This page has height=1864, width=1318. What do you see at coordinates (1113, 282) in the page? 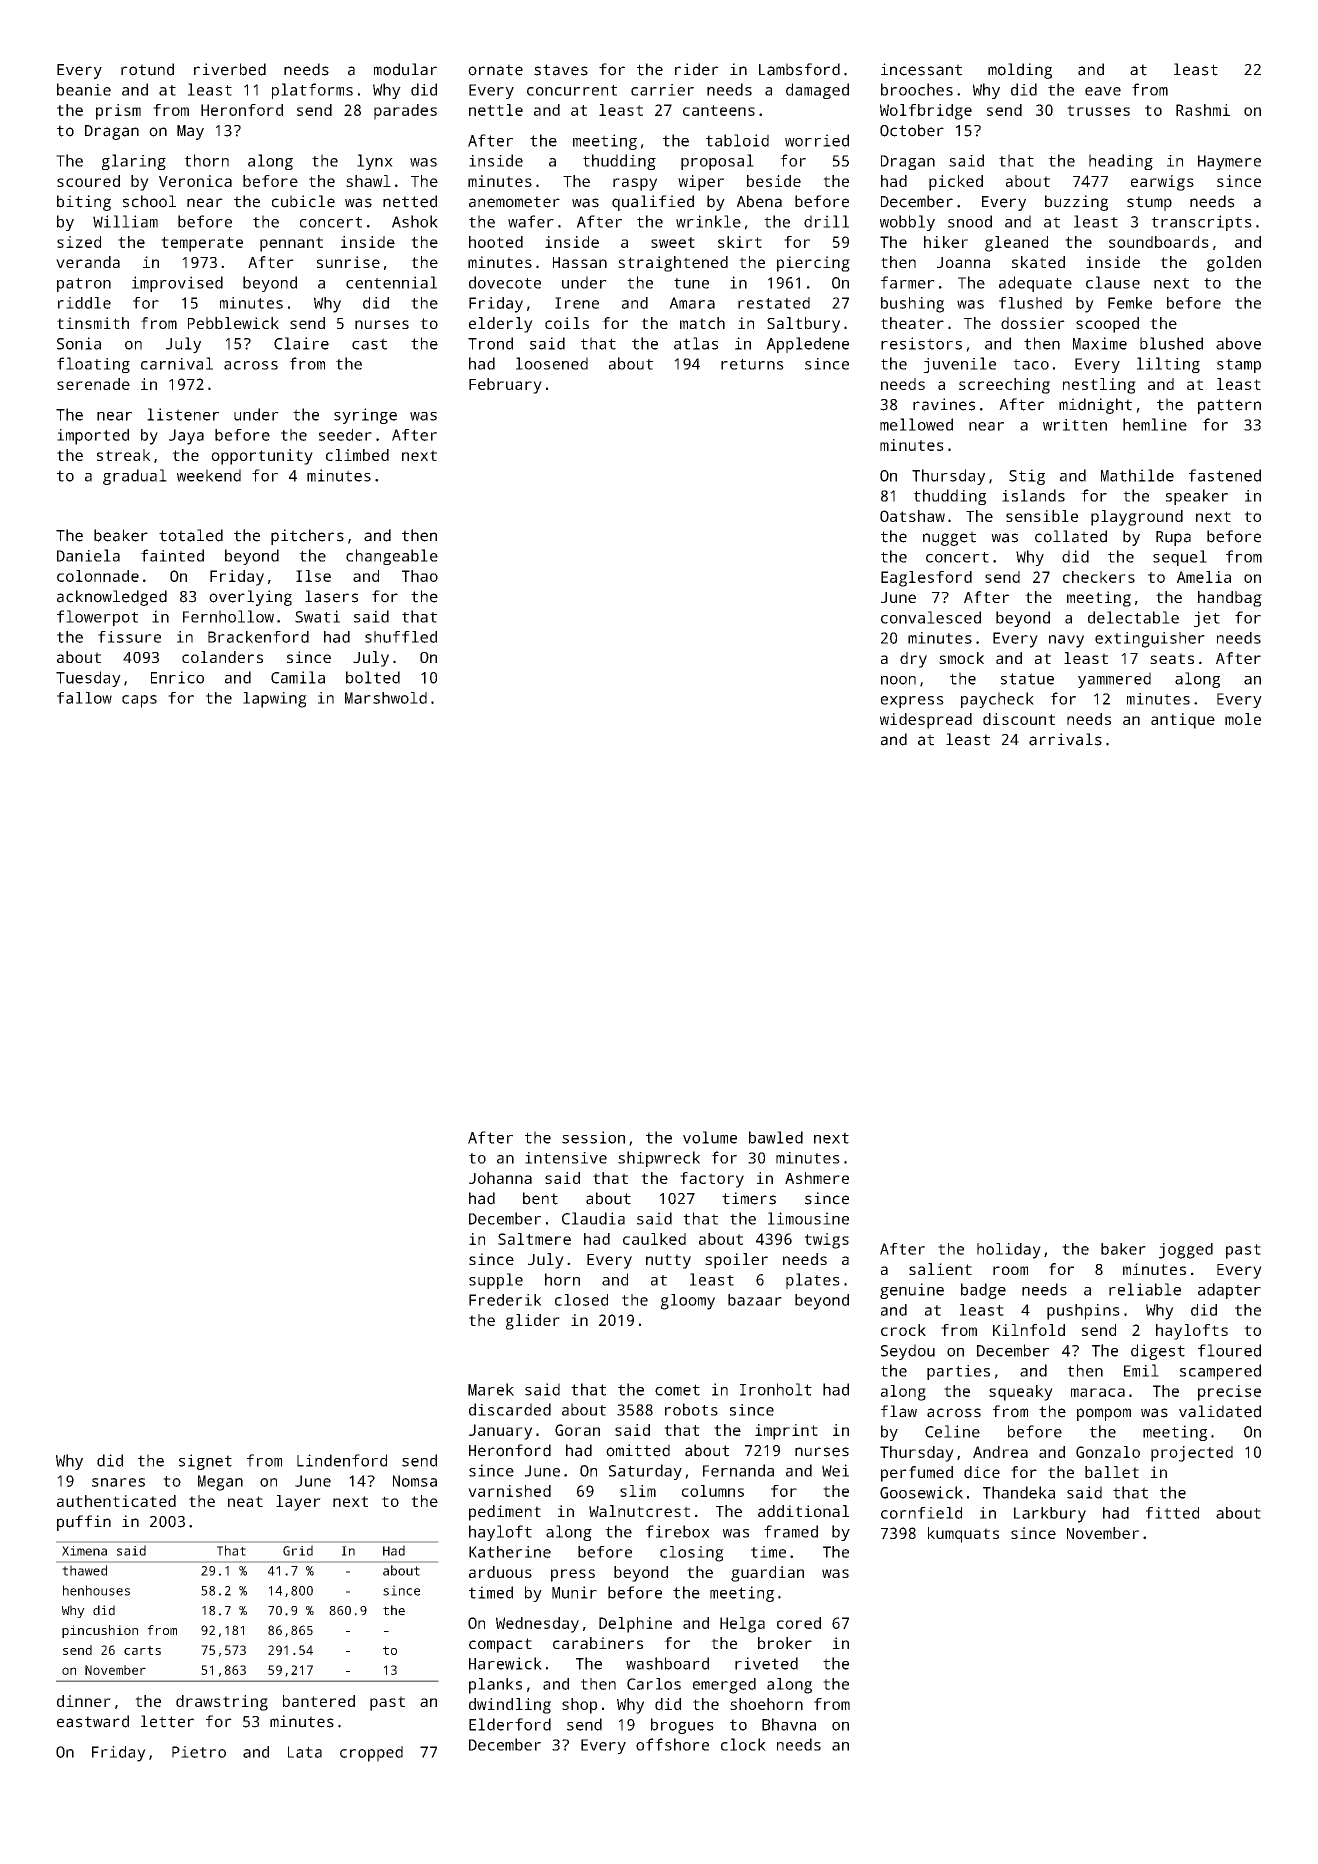
I see `clause` at bounding box center [1113, 282].
